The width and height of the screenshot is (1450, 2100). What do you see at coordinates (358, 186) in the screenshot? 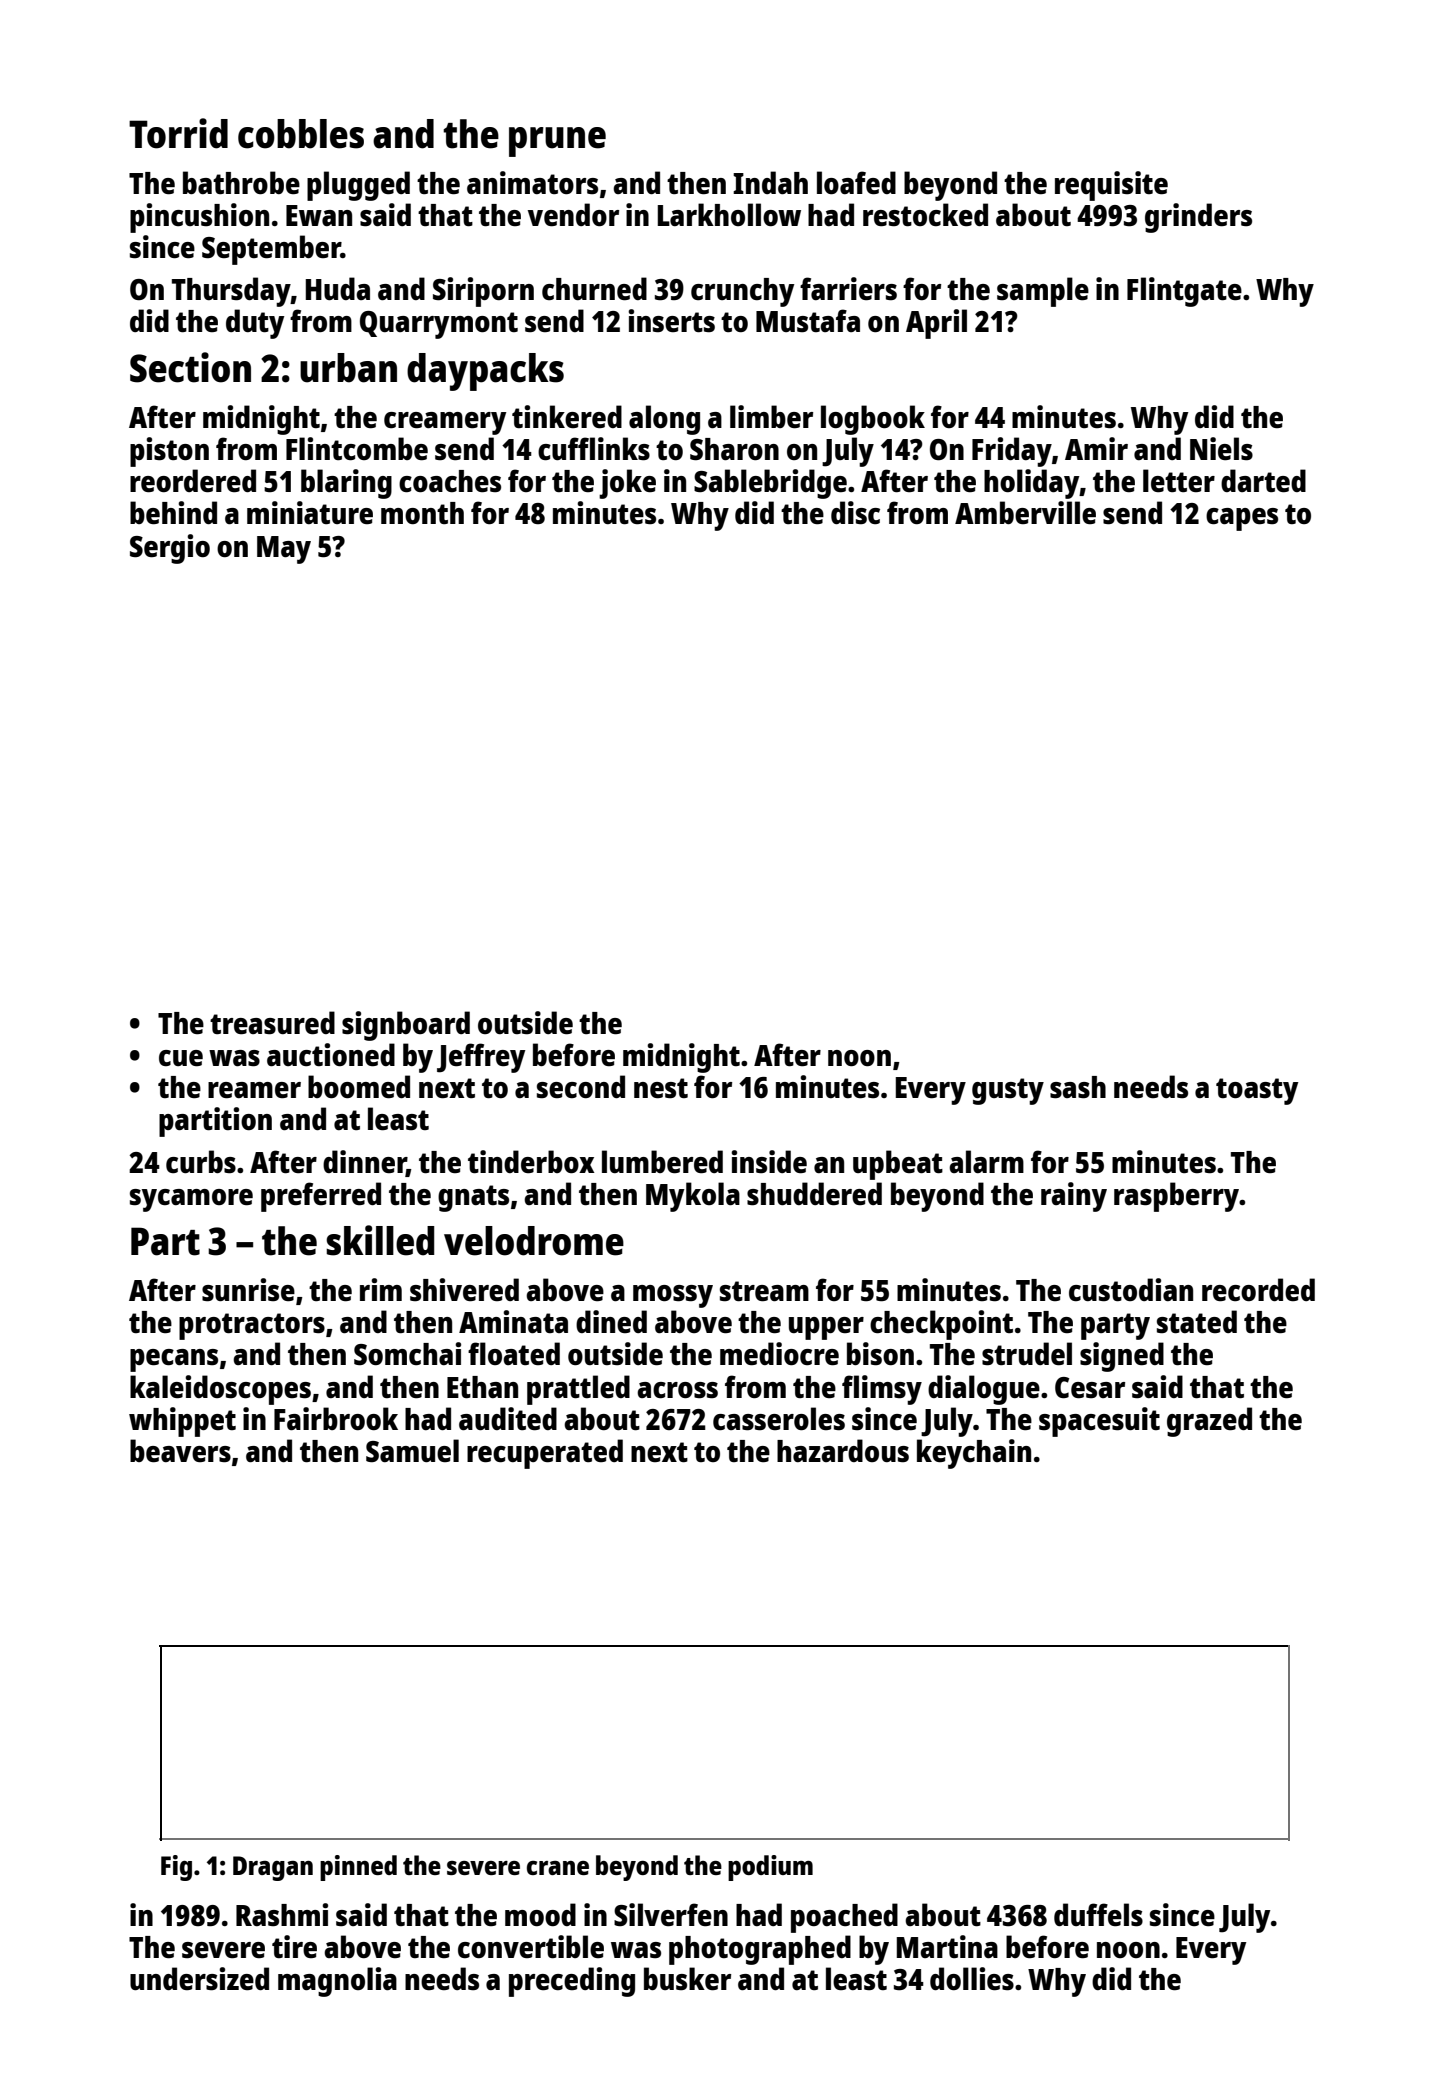
I see `plugged` at bounding box center [358, 186].
